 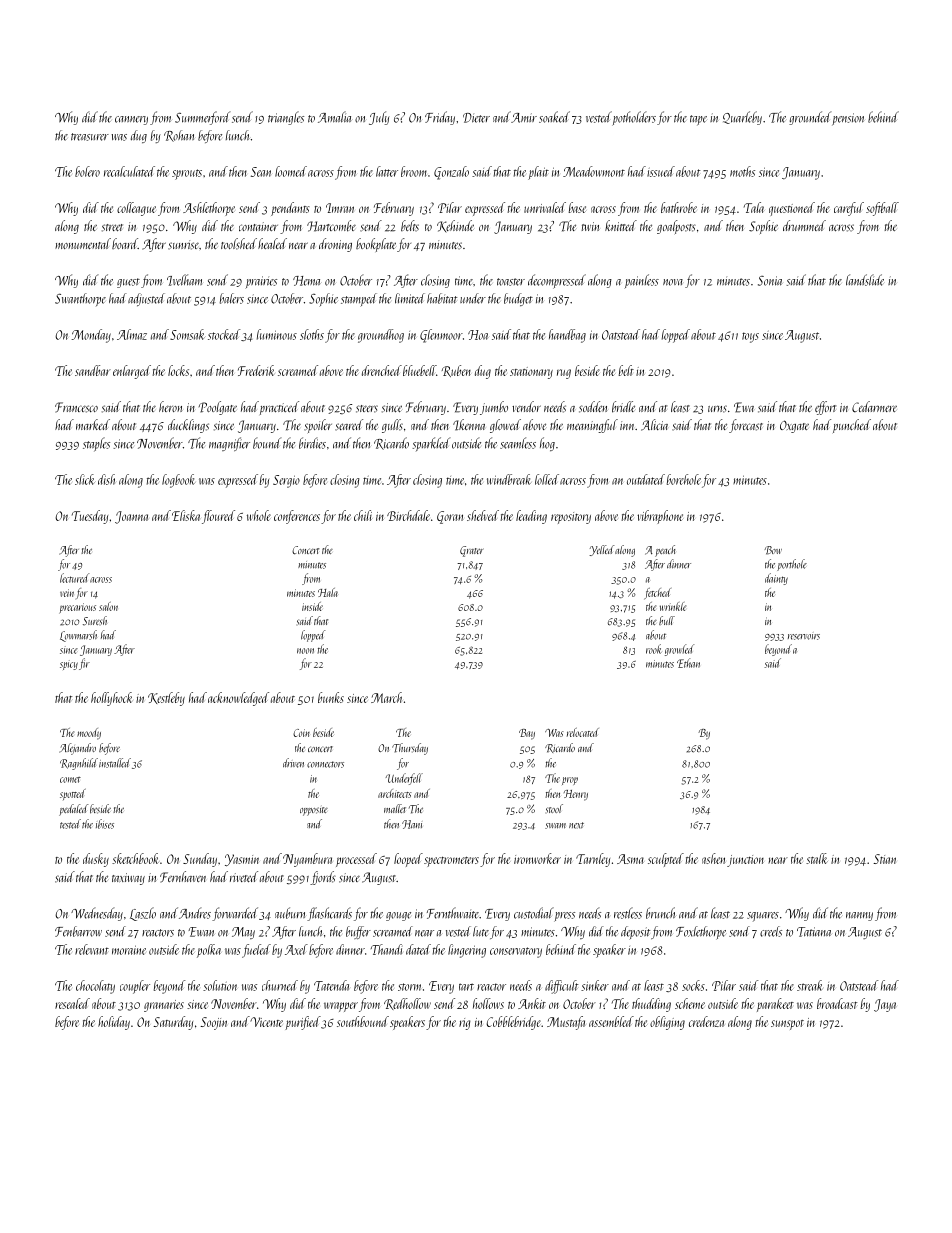 I want to click on Vicente, so click(x=266, y=1022).
